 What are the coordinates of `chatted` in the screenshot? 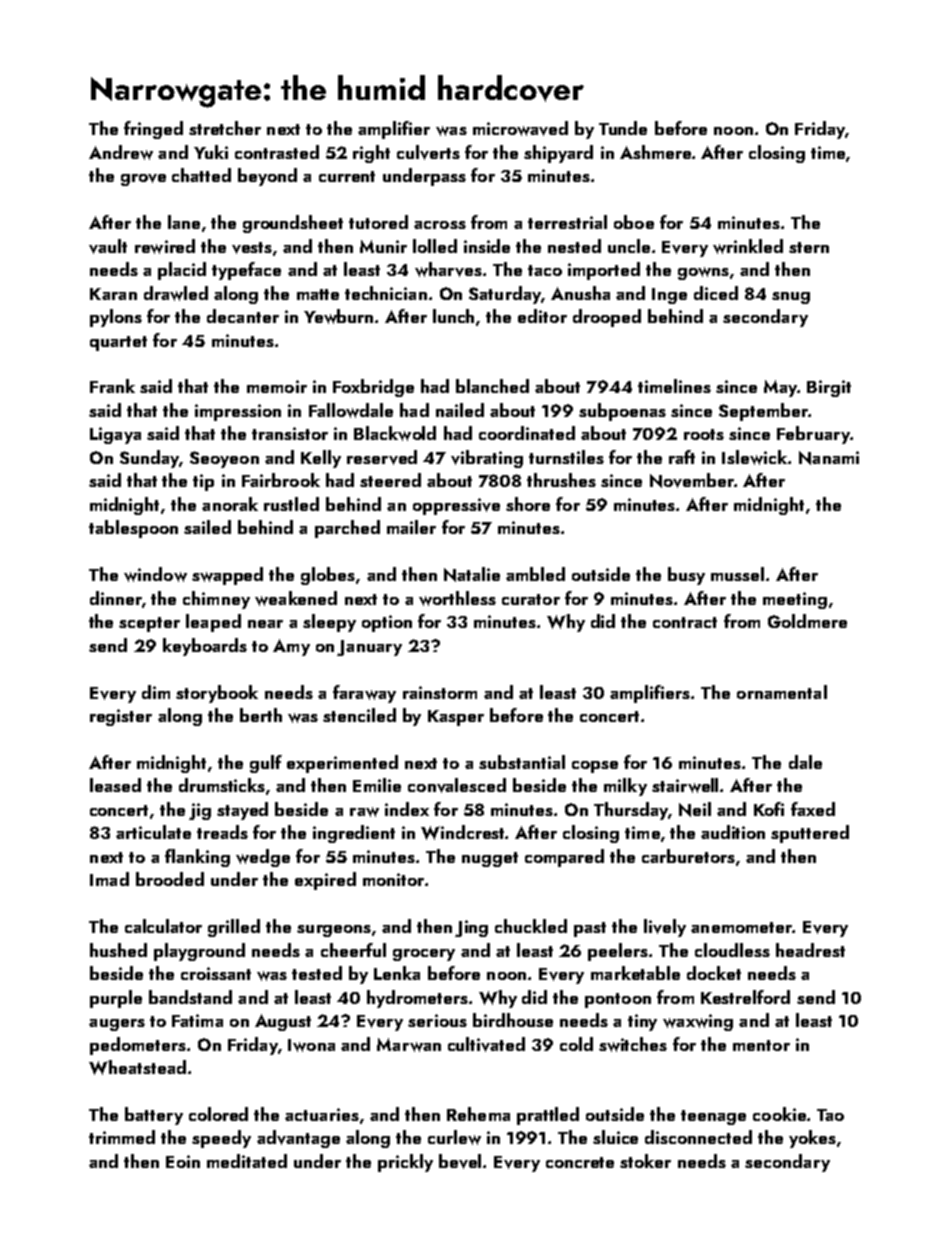 It's located at (201, 175).
